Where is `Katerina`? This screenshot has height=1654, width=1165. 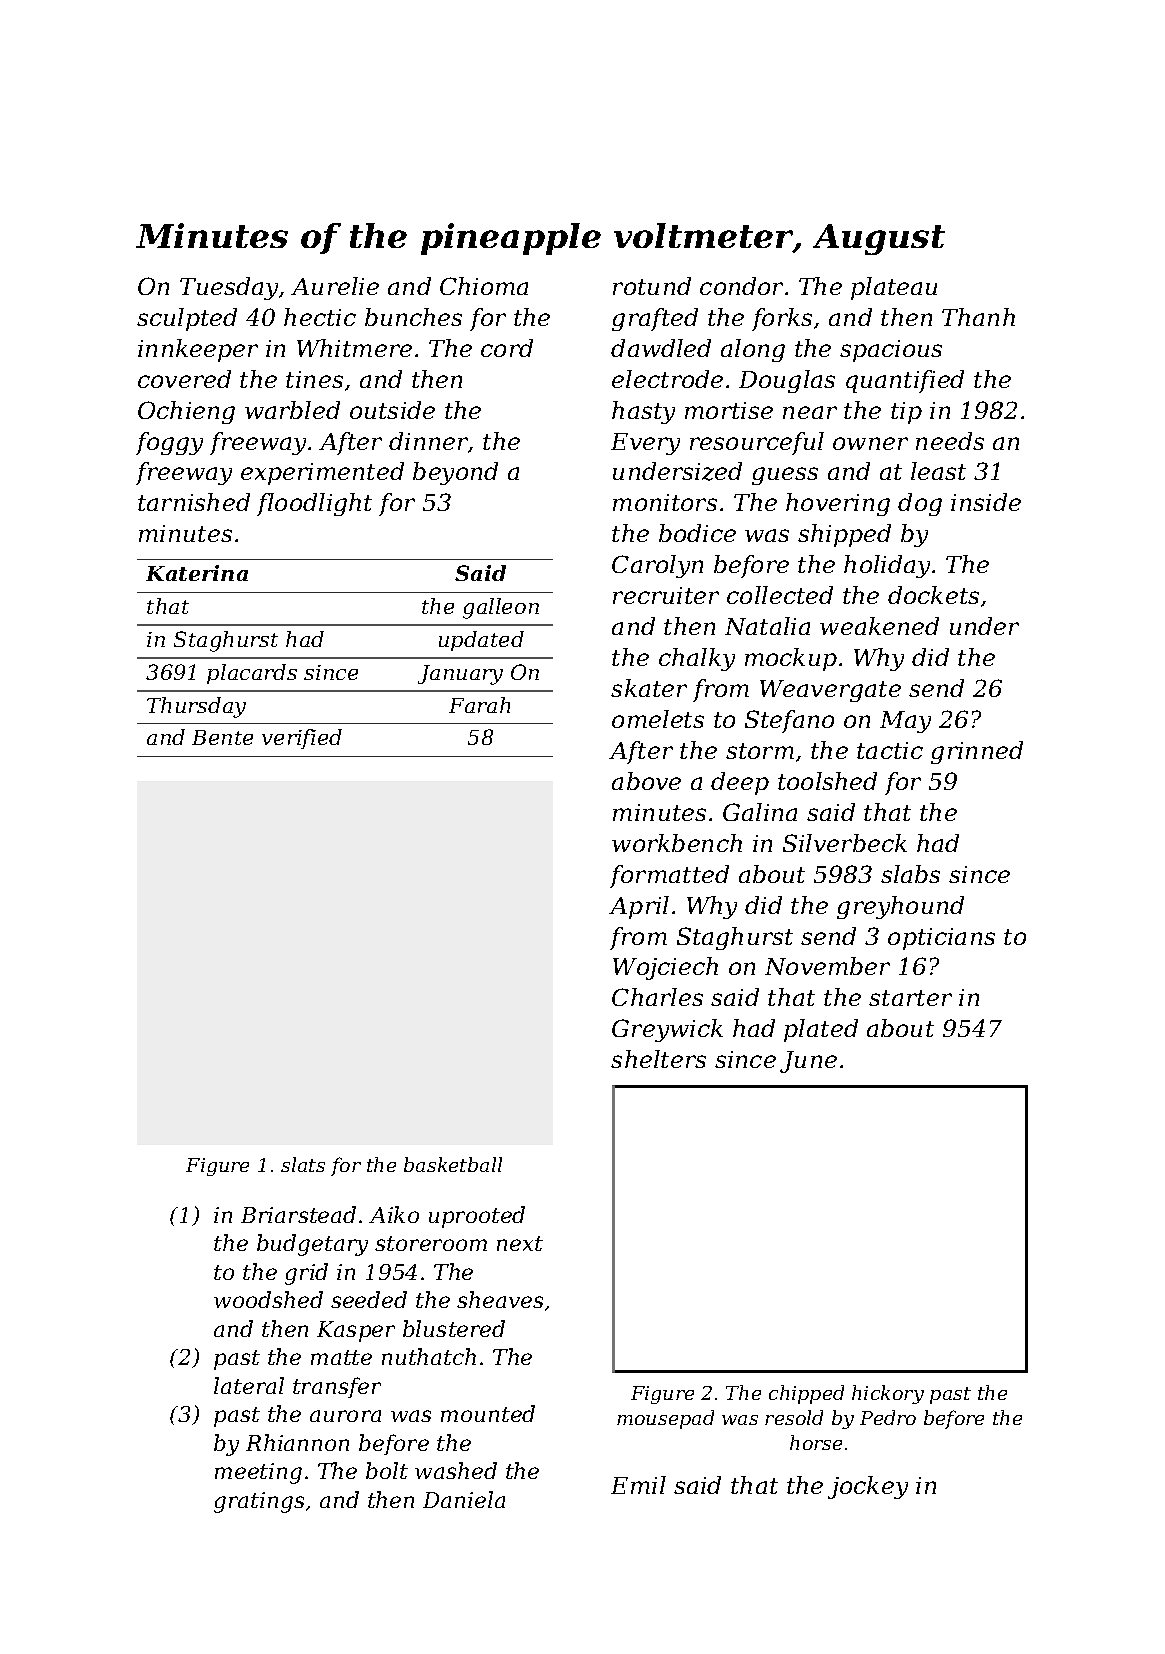 Katerina is located at coordinates (197, 573).
